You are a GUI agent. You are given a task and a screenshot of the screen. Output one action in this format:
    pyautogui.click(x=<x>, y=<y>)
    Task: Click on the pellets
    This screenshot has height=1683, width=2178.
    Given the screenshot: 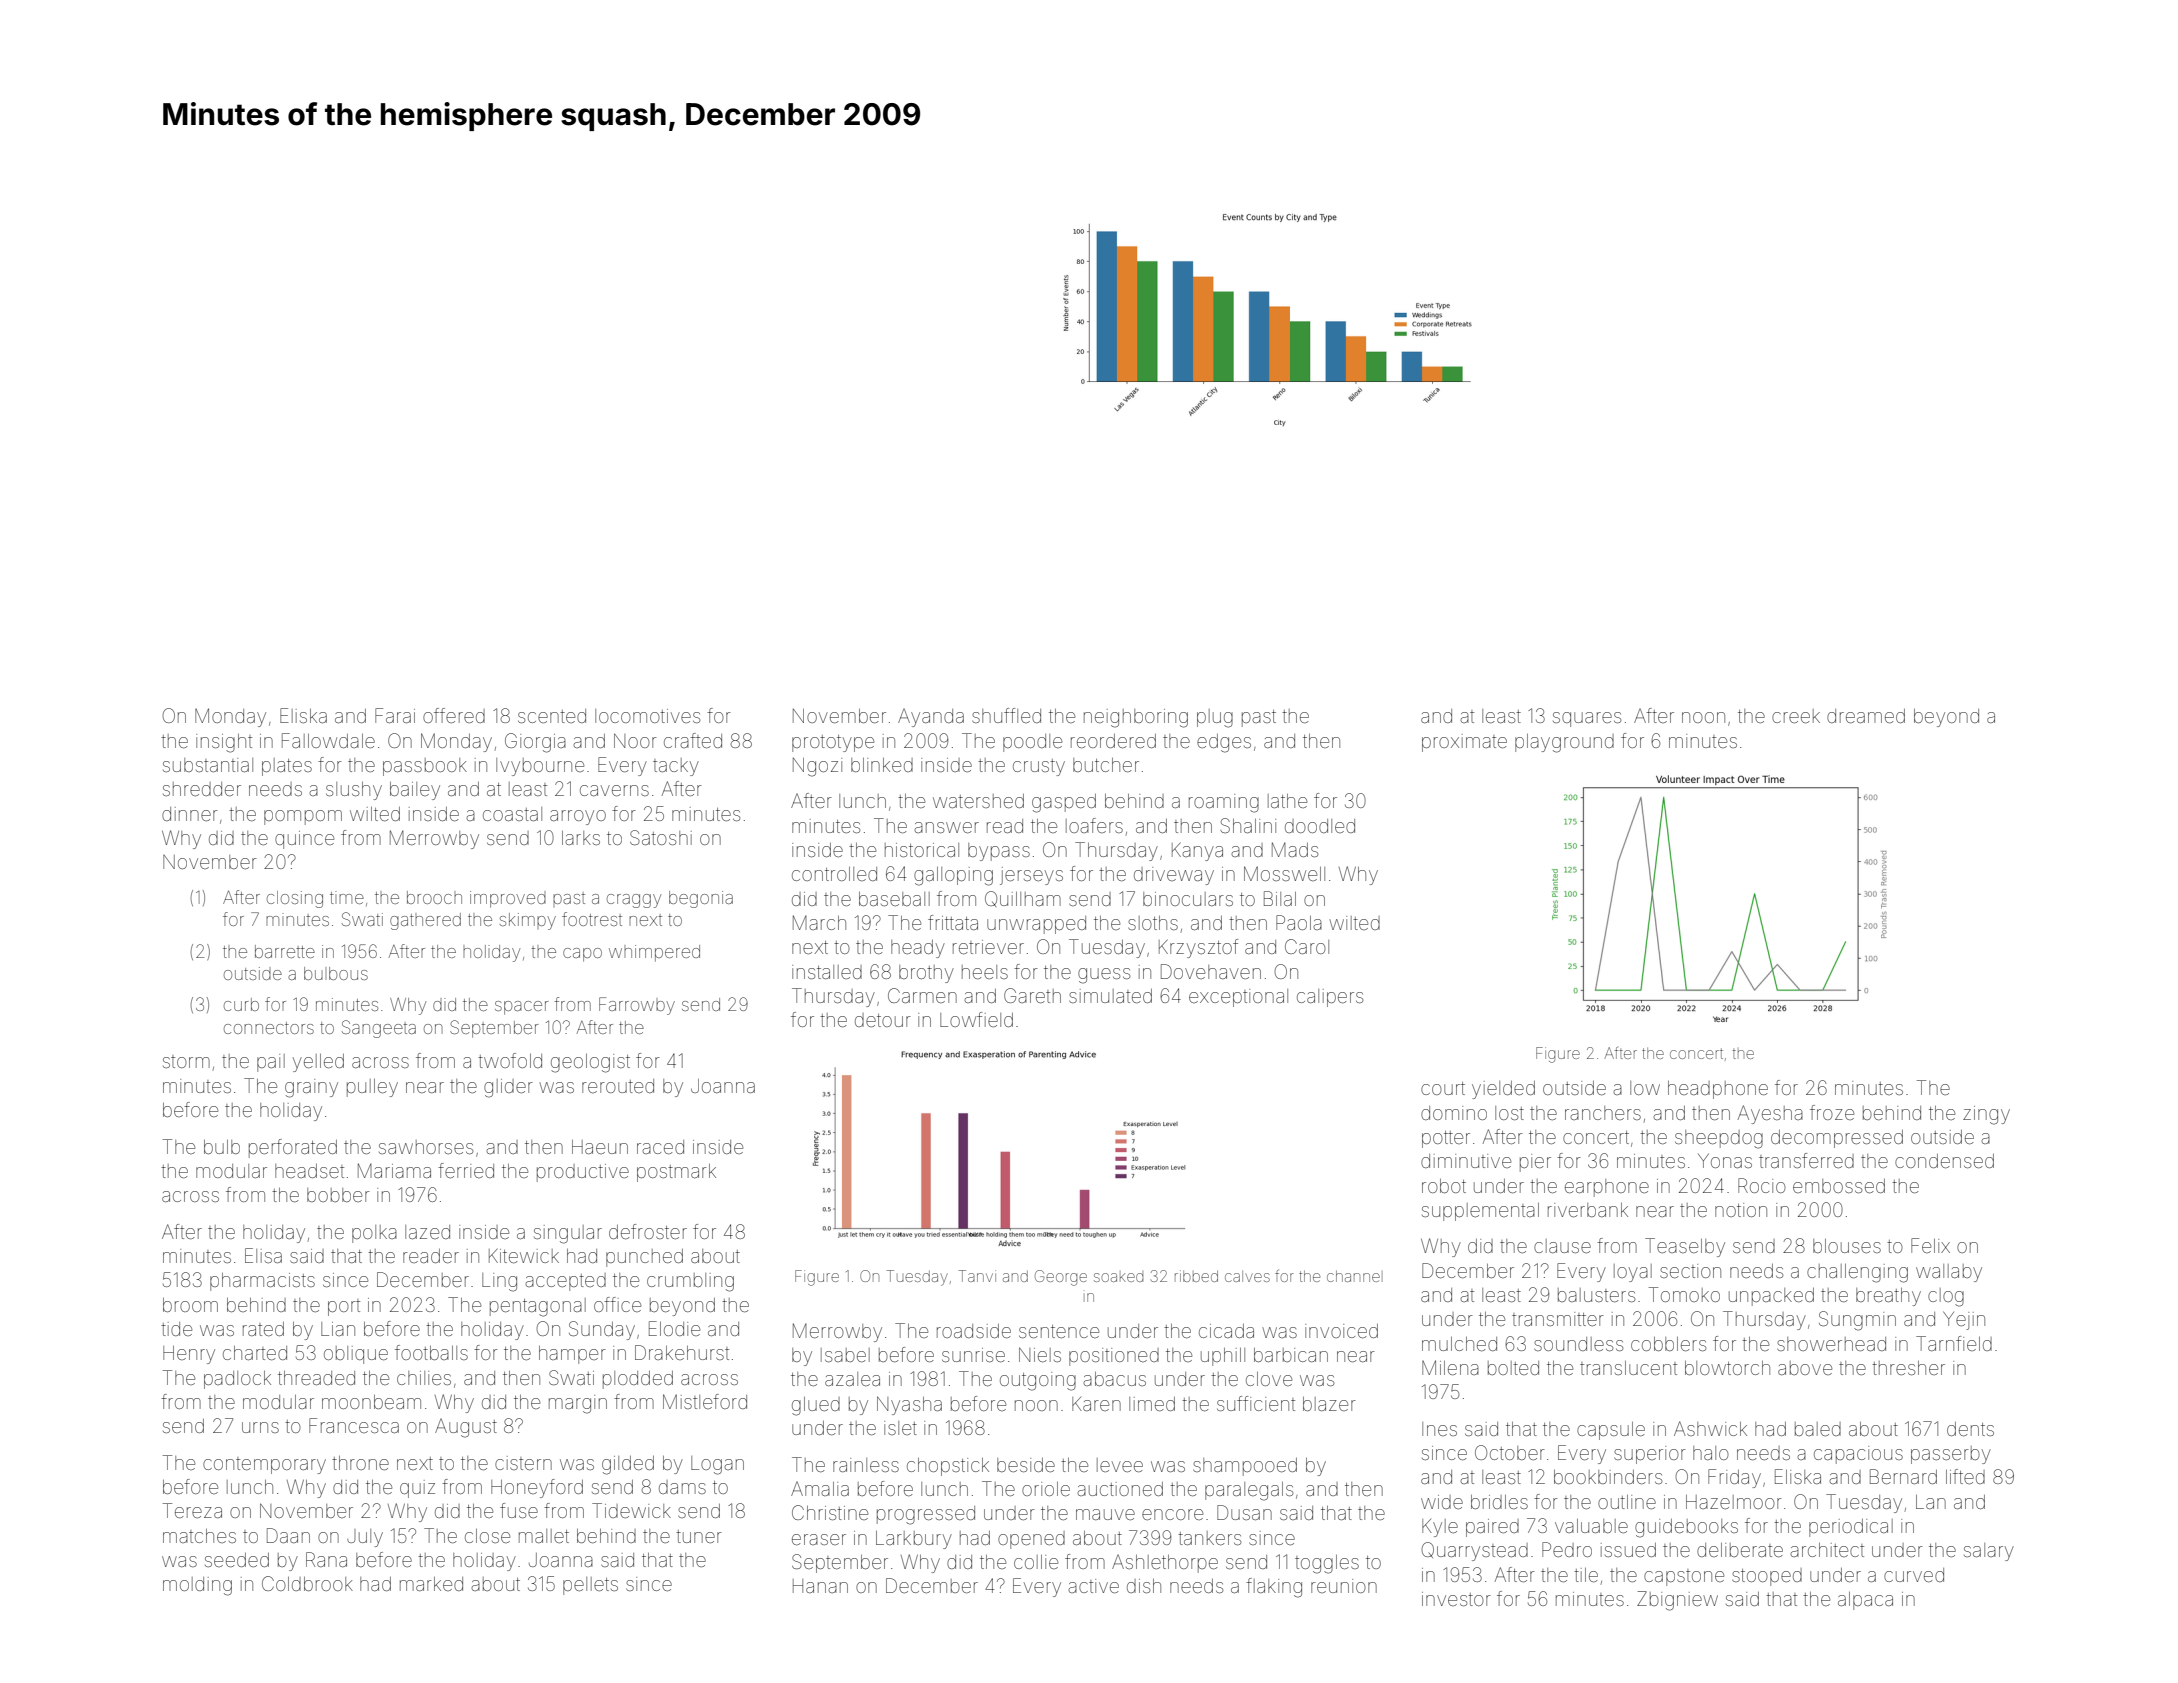 What is the action you would take?
    pyautogui.click(x=590, y=1586)
